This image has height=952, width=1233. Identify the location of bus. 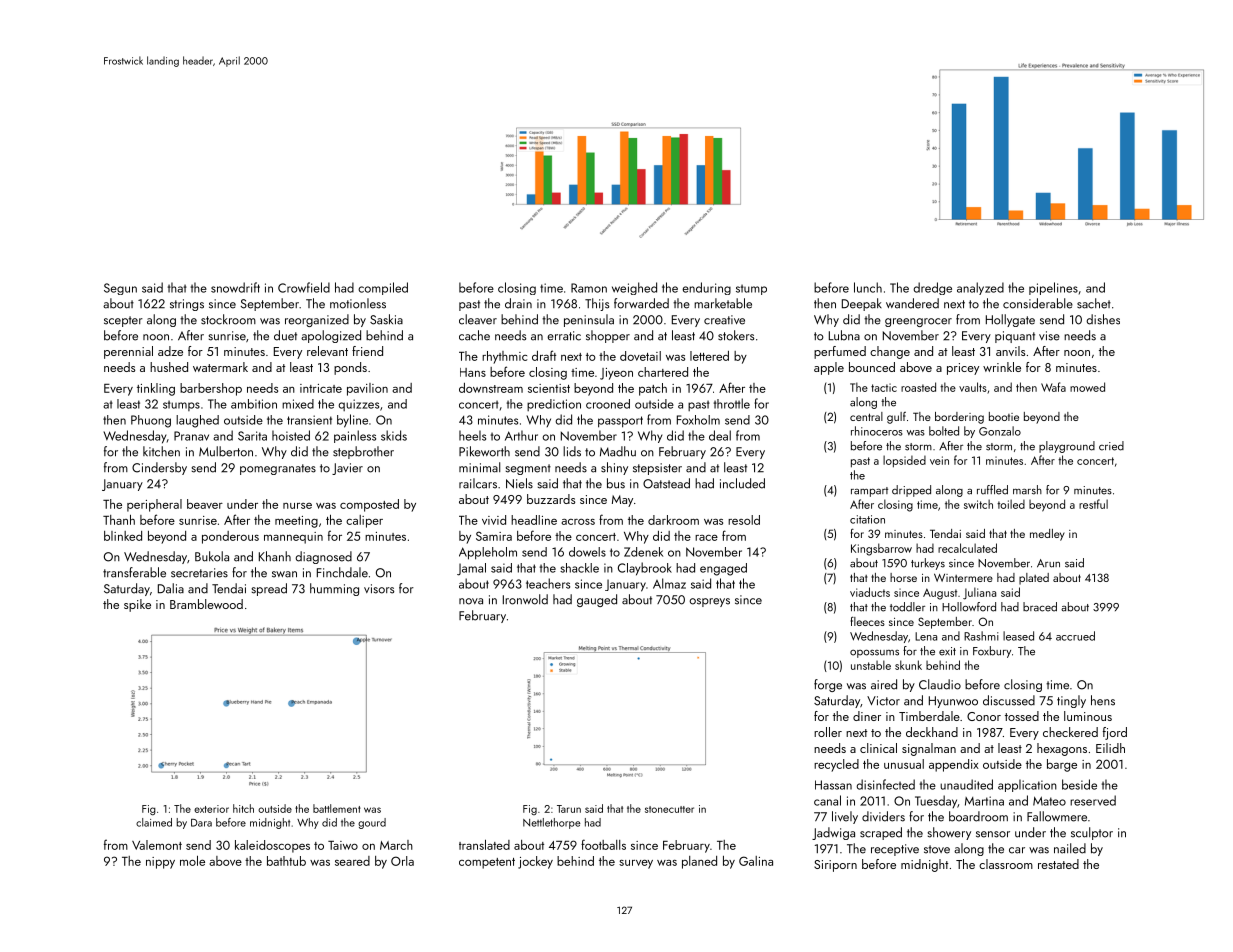
(616, 483).
